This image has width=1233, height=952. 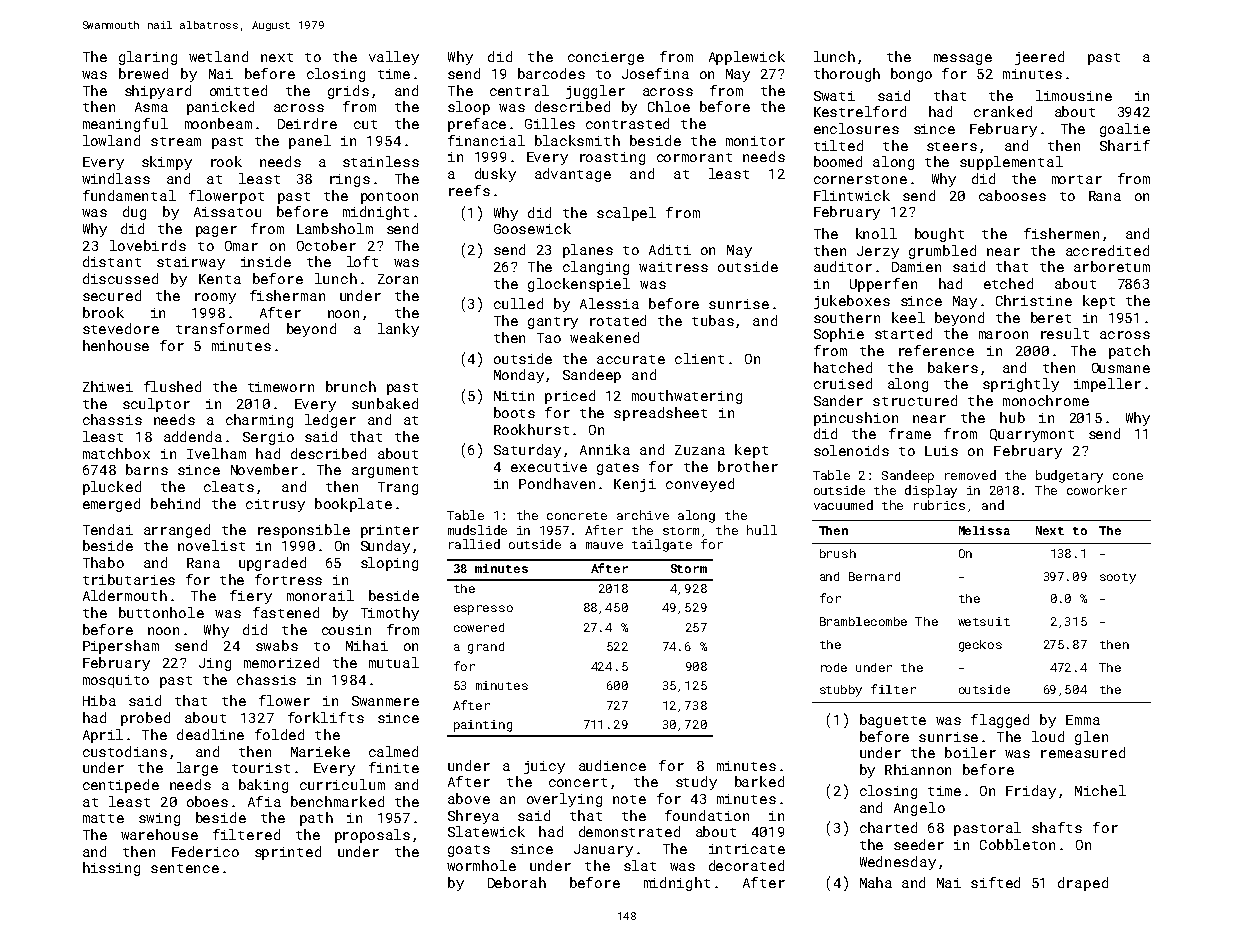 What do you see at coordinates (662, 545) in the image?
I see `tailgate` at bounding box center [662, 545].
